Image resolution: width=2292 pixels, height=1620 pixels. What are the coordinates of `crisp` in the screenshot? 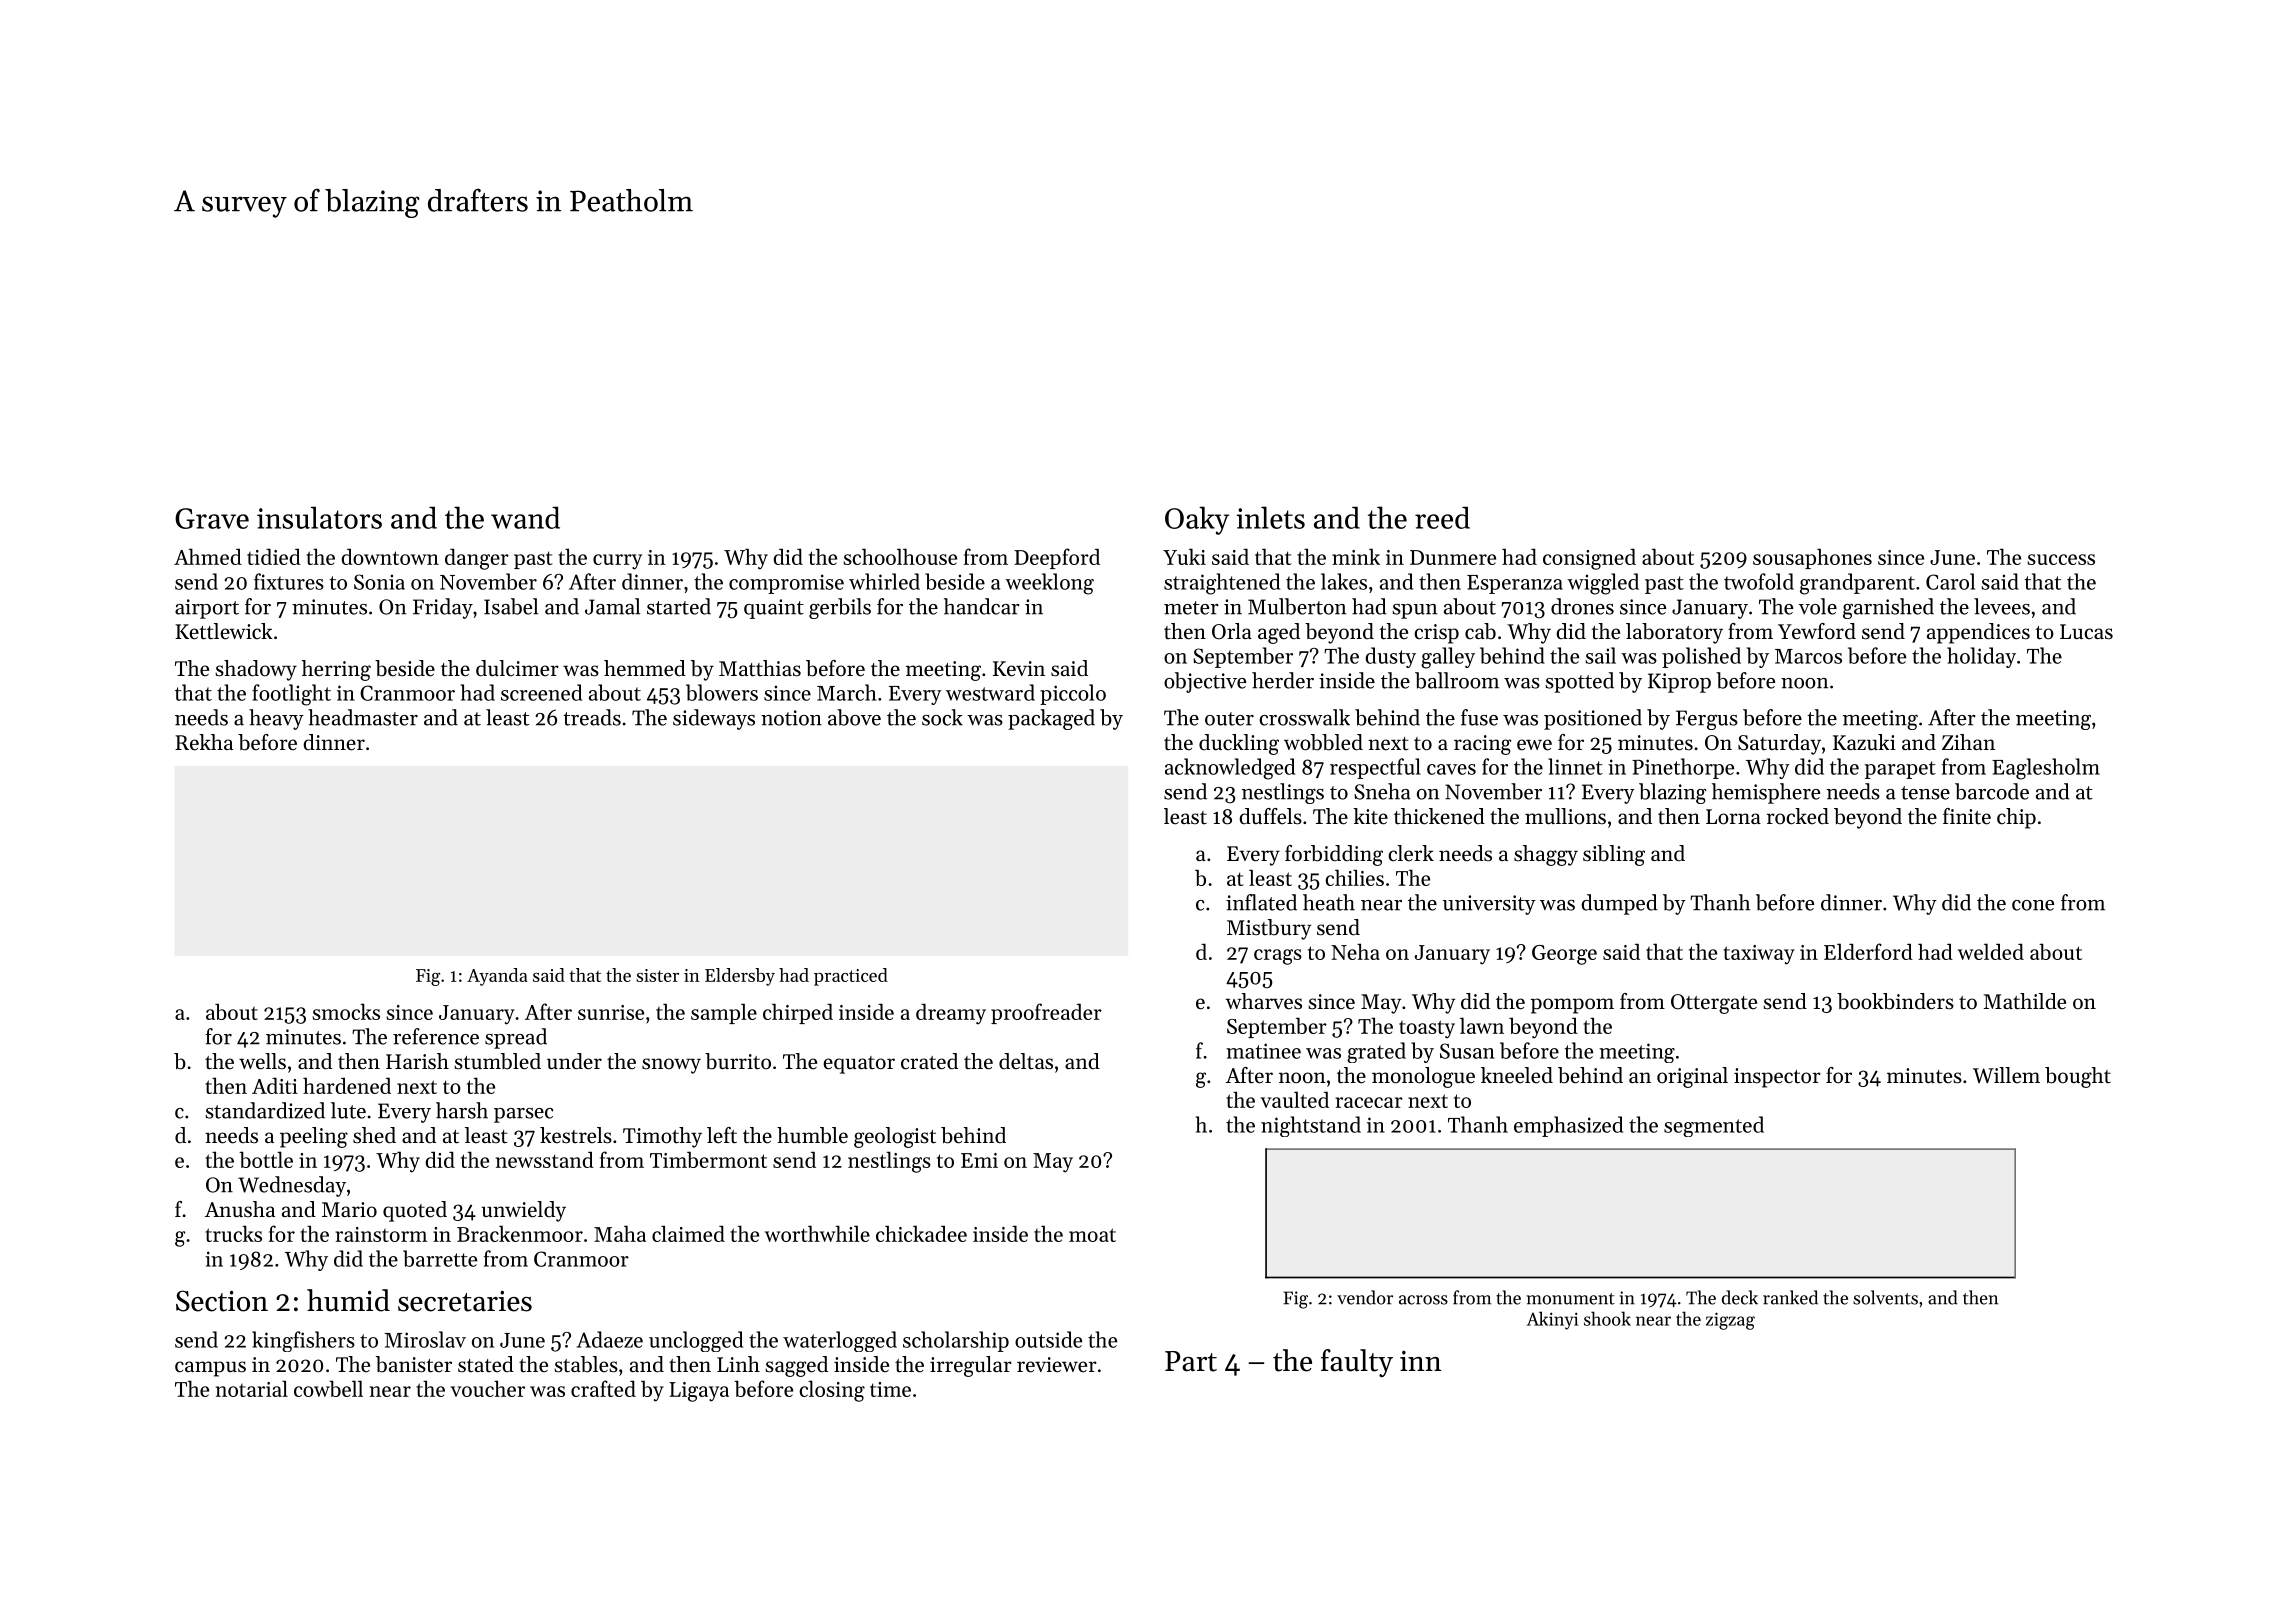 It's located at (1436, 634).
